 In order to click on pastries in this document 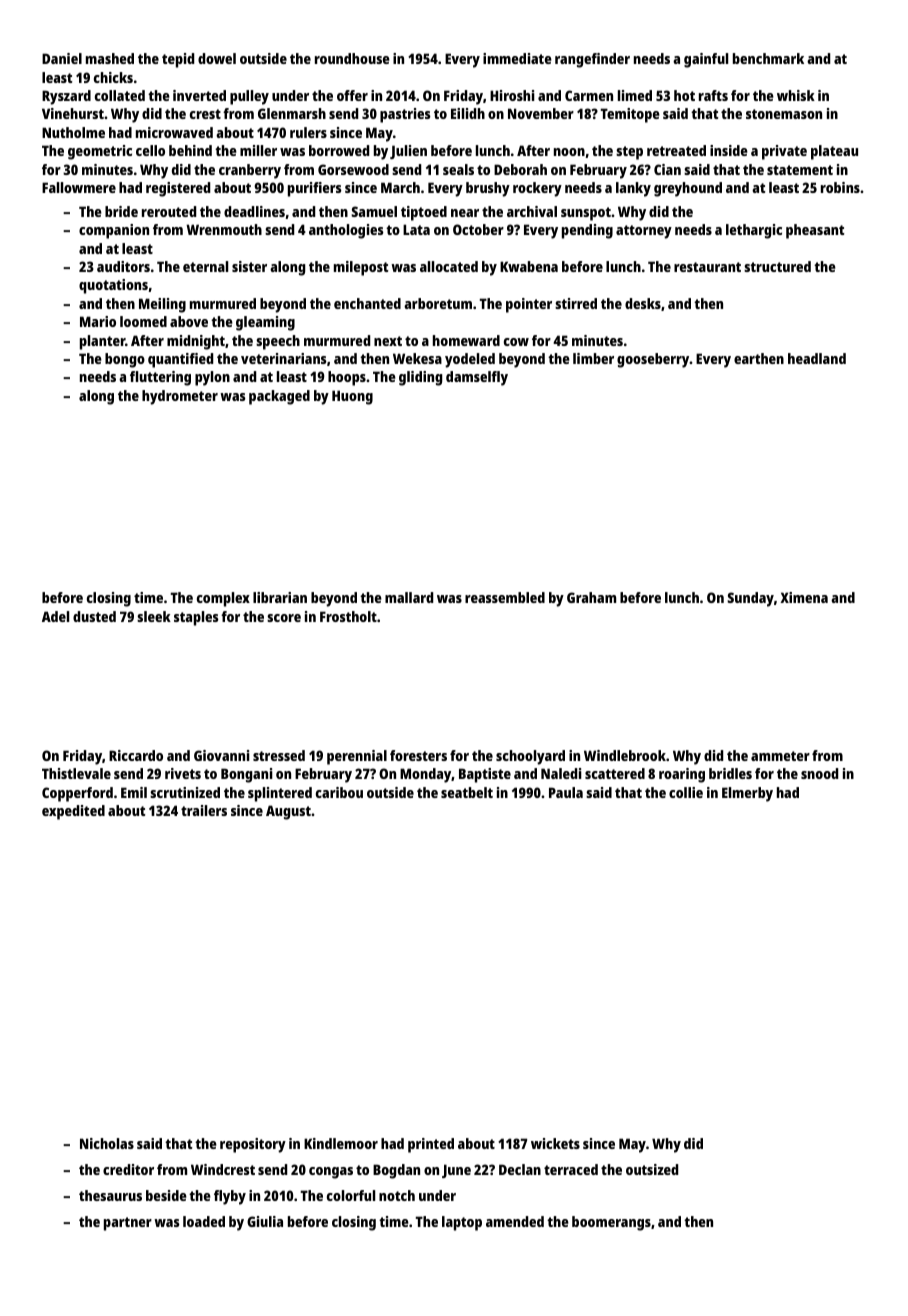, I will do `click(405, 115)`.
